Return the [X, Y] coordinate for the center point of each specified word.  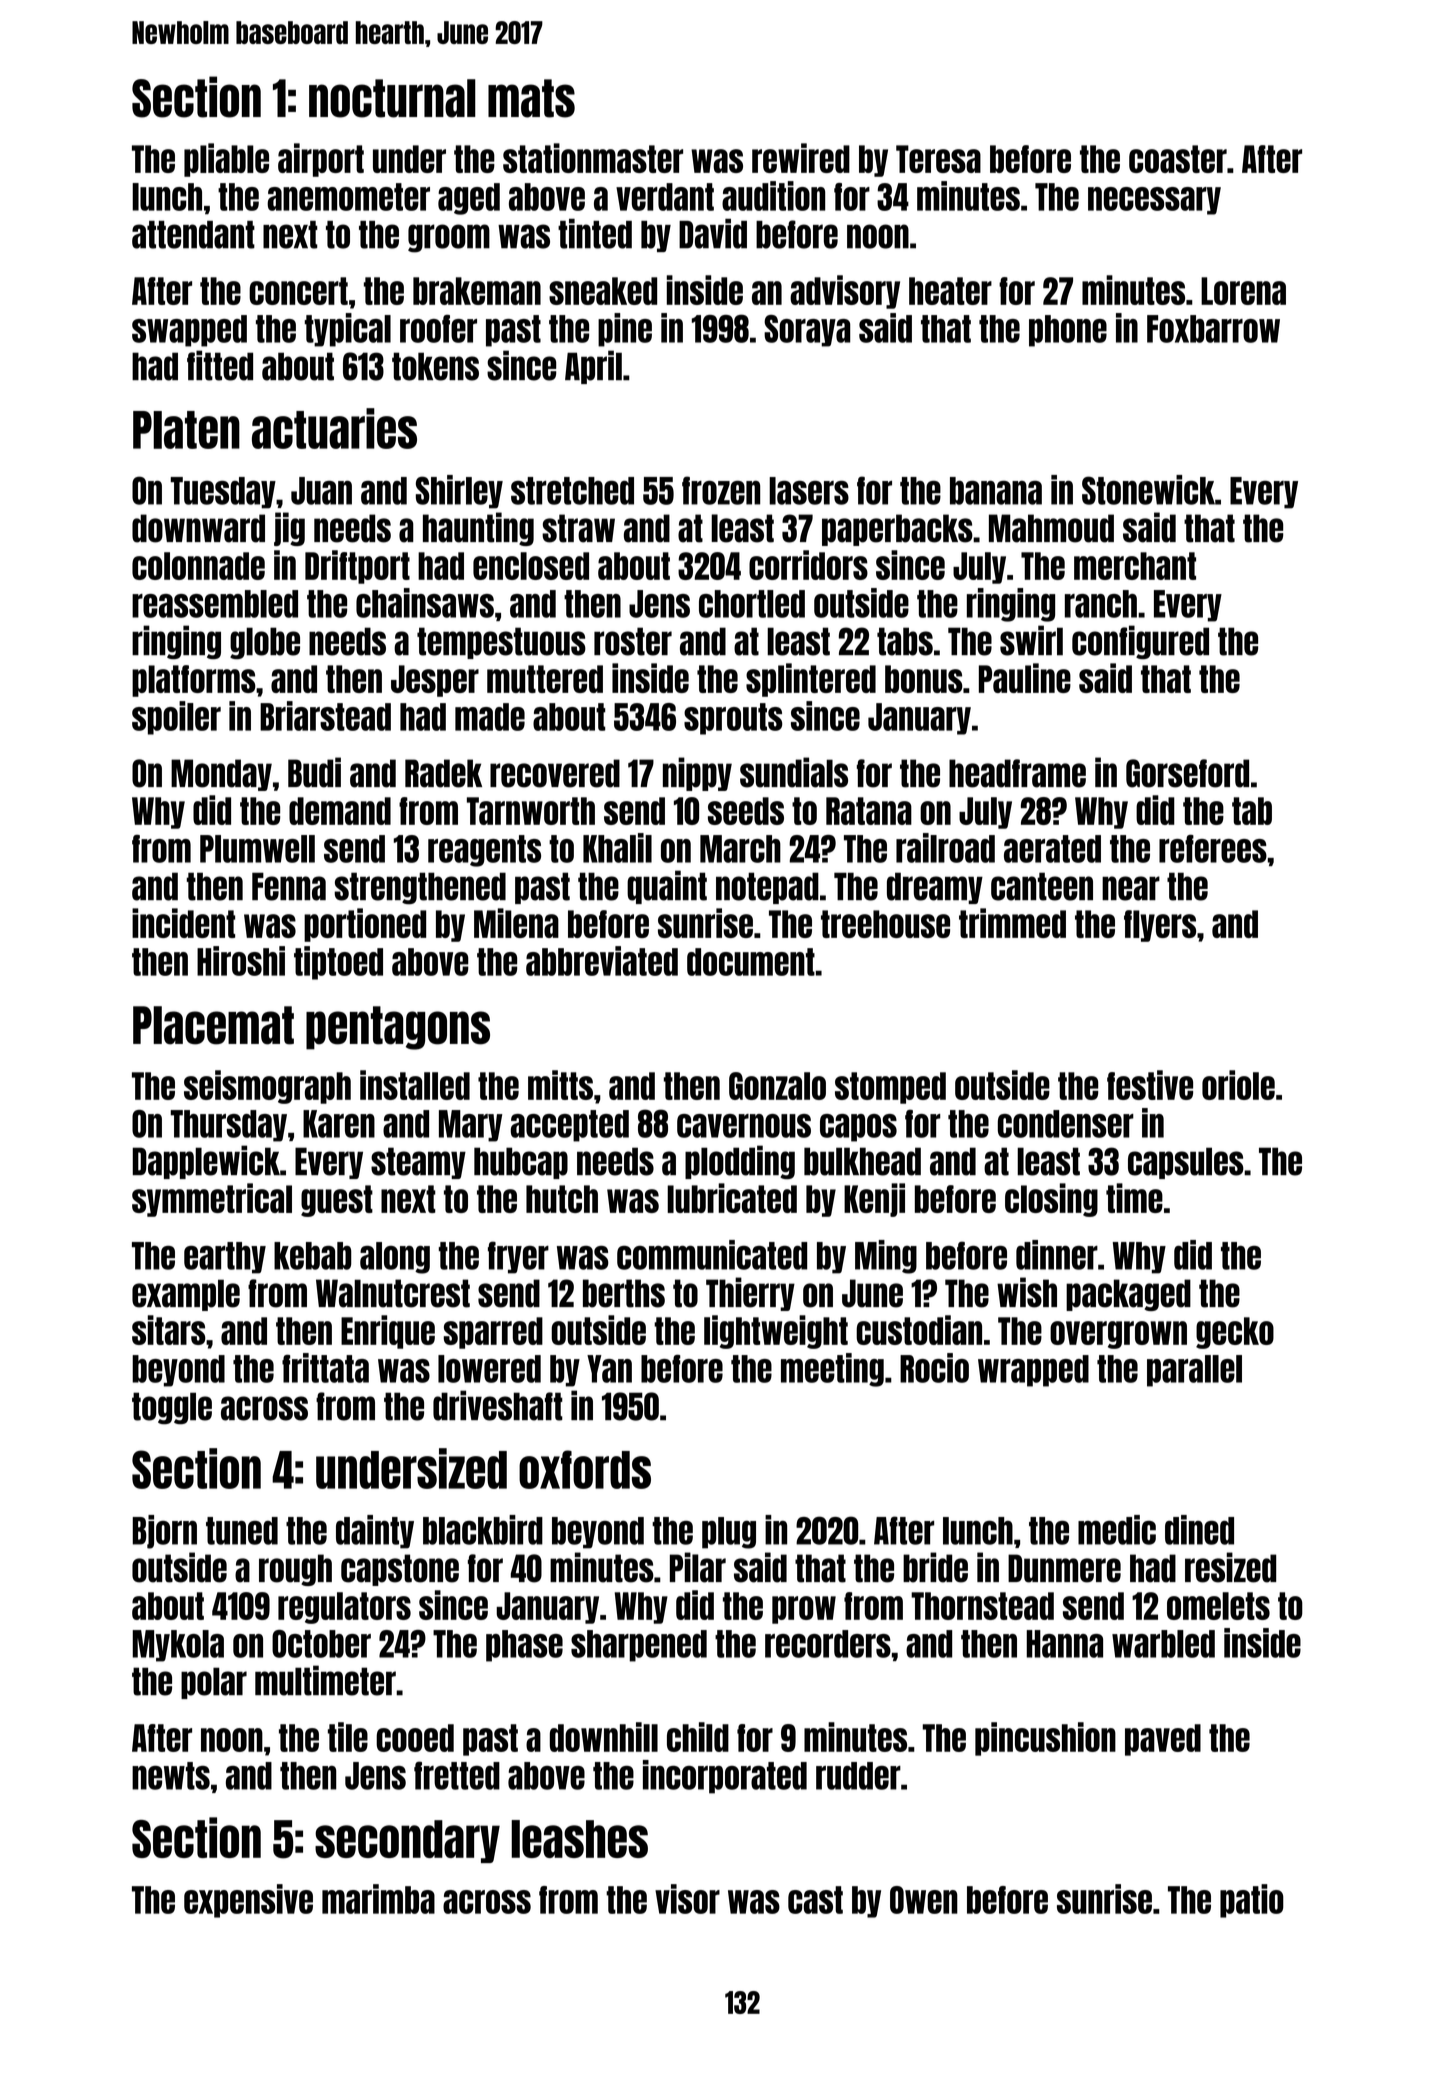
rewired [801, 158]
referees [1213, 849]
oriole [1238, 1085]
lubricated [732, 1198]
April [593, 367]
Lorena [1243, 291]
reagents [484, 851]
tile [348, 1737]
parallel [1194, 1371]
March [740, 849]
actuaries [334, 428]
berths [624, 1293]
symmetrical [212, 1200]
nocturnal [392, 98]
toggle [172, 1408]
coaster [1178, 159]
